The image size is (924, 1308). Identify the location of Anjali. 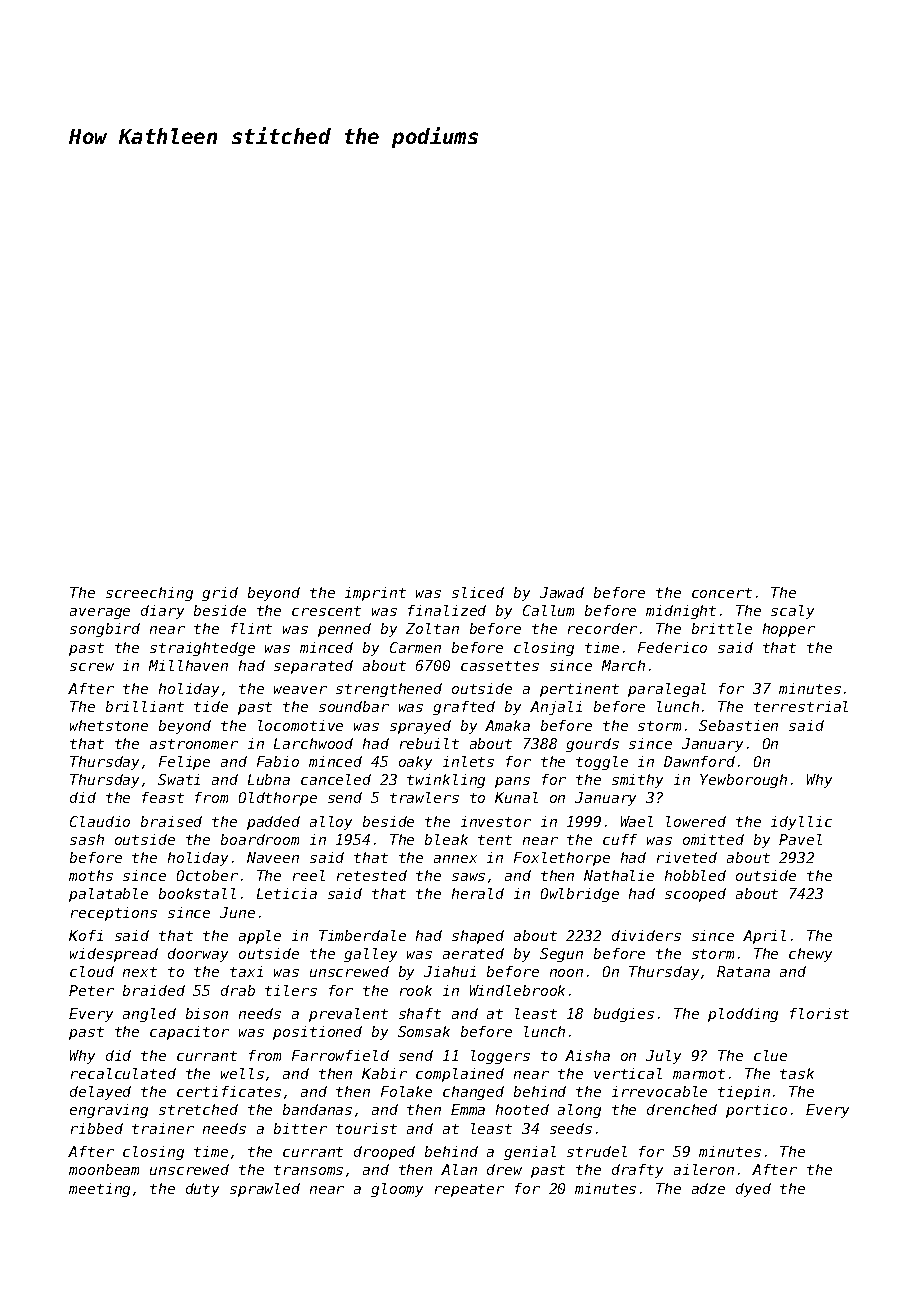
(556, 708).
